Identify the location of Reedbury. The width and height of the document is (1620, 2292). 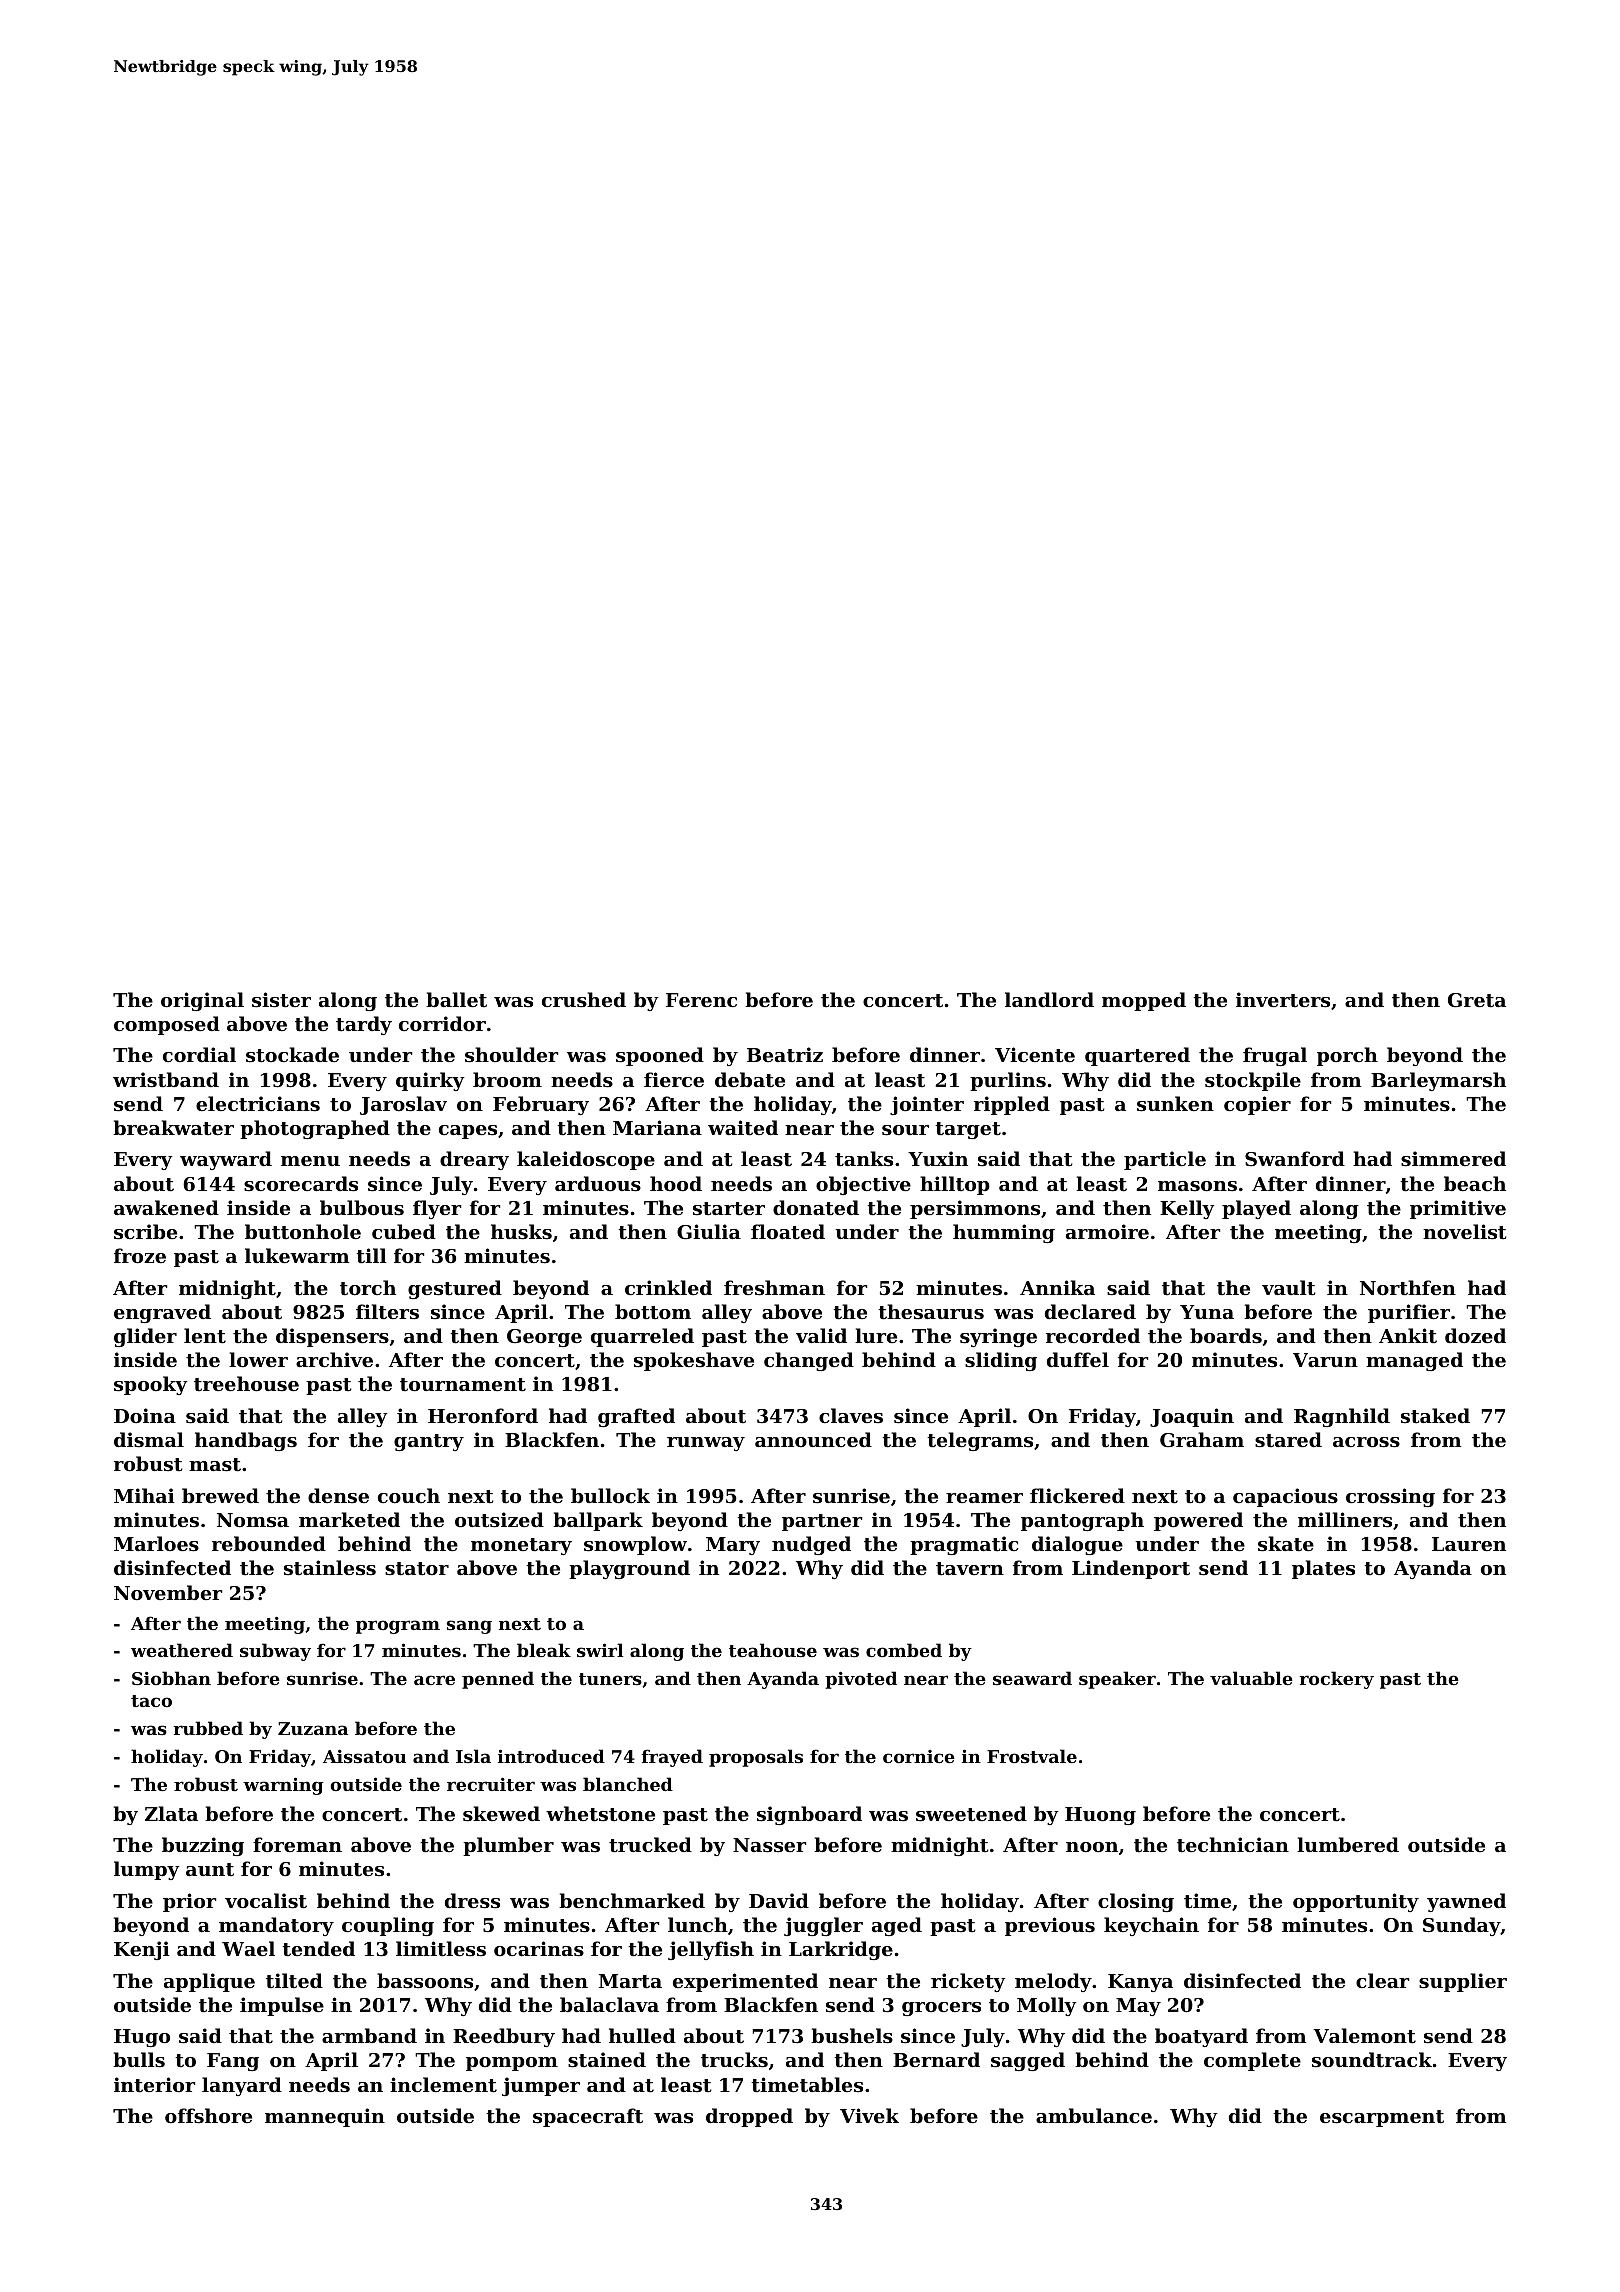
(504, 2037).
